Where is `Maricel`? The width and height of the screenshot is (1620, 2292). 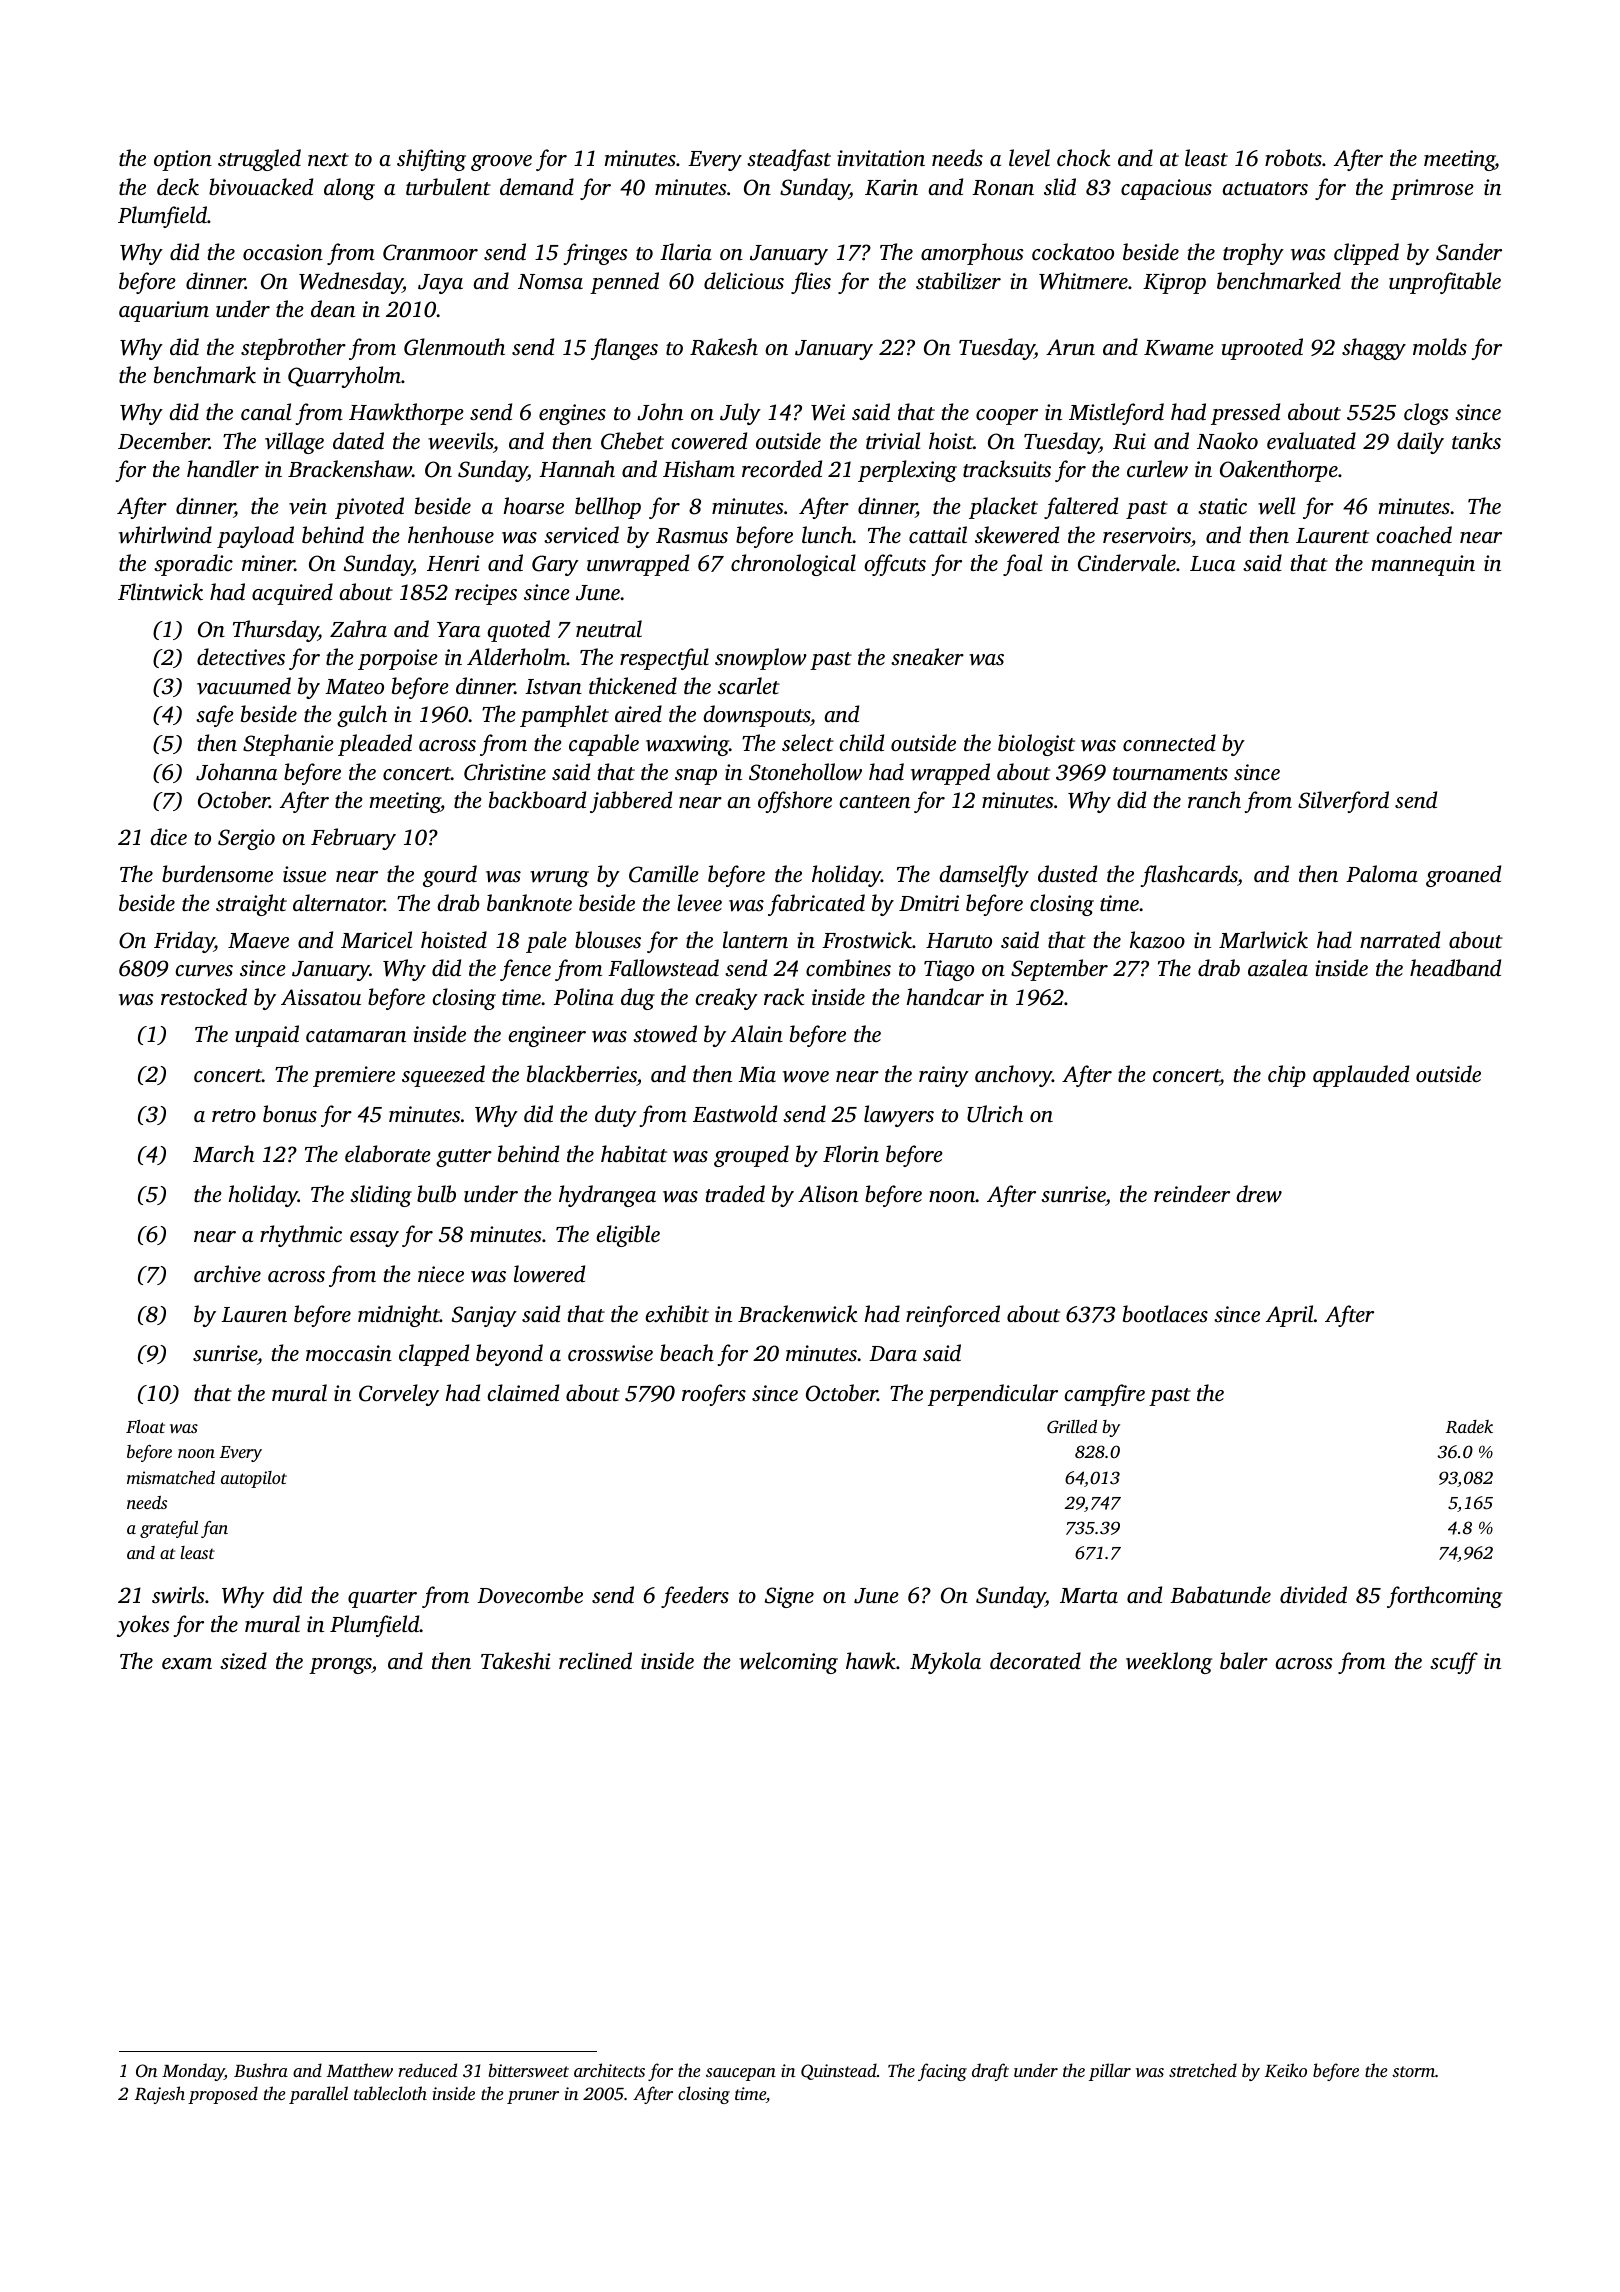 Maricel is located at coordinates (376, 939).
